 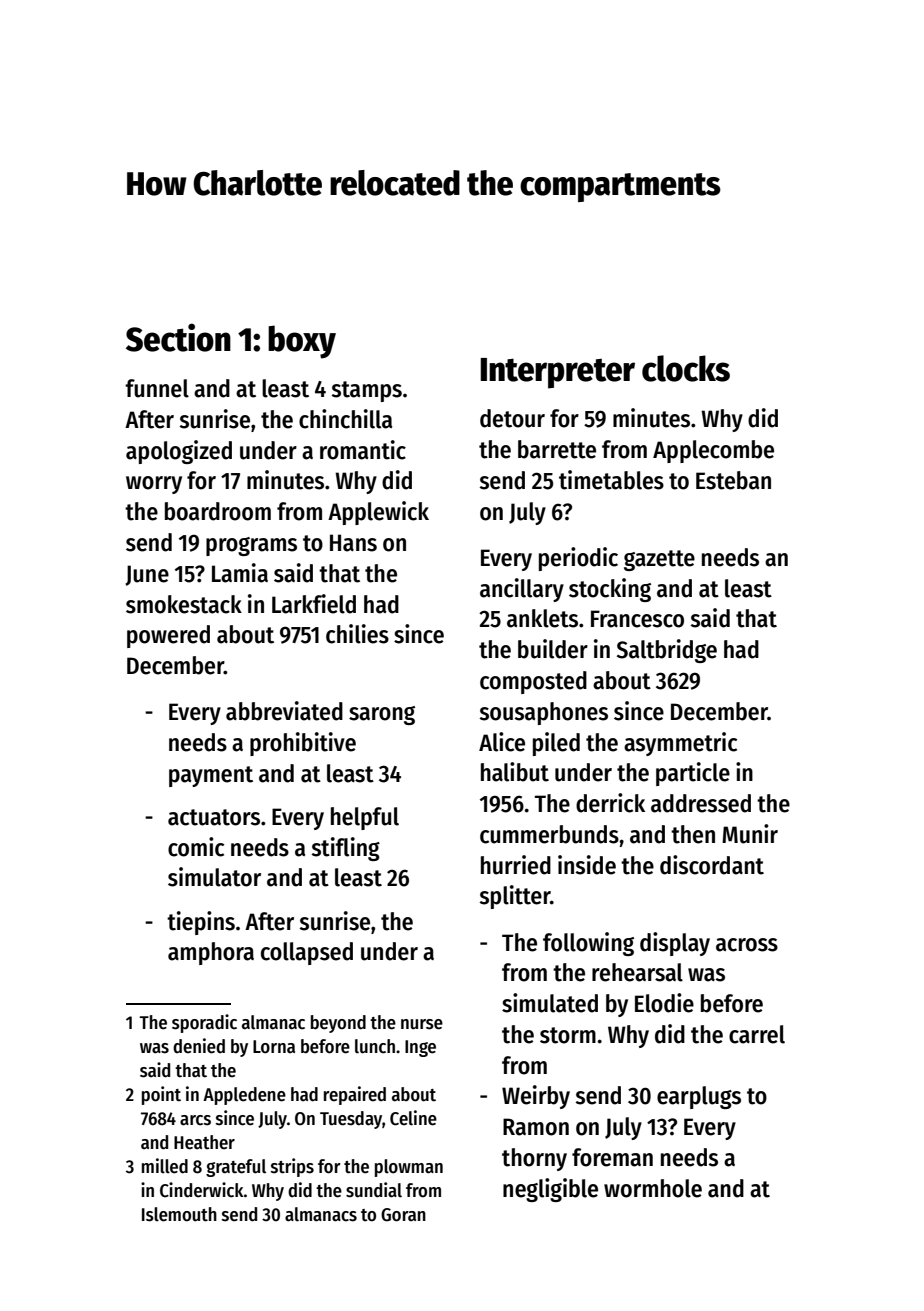 What do you see at coordinates (382, 715) in the page?
I see `sarong` at bounding box center [382, 715].
